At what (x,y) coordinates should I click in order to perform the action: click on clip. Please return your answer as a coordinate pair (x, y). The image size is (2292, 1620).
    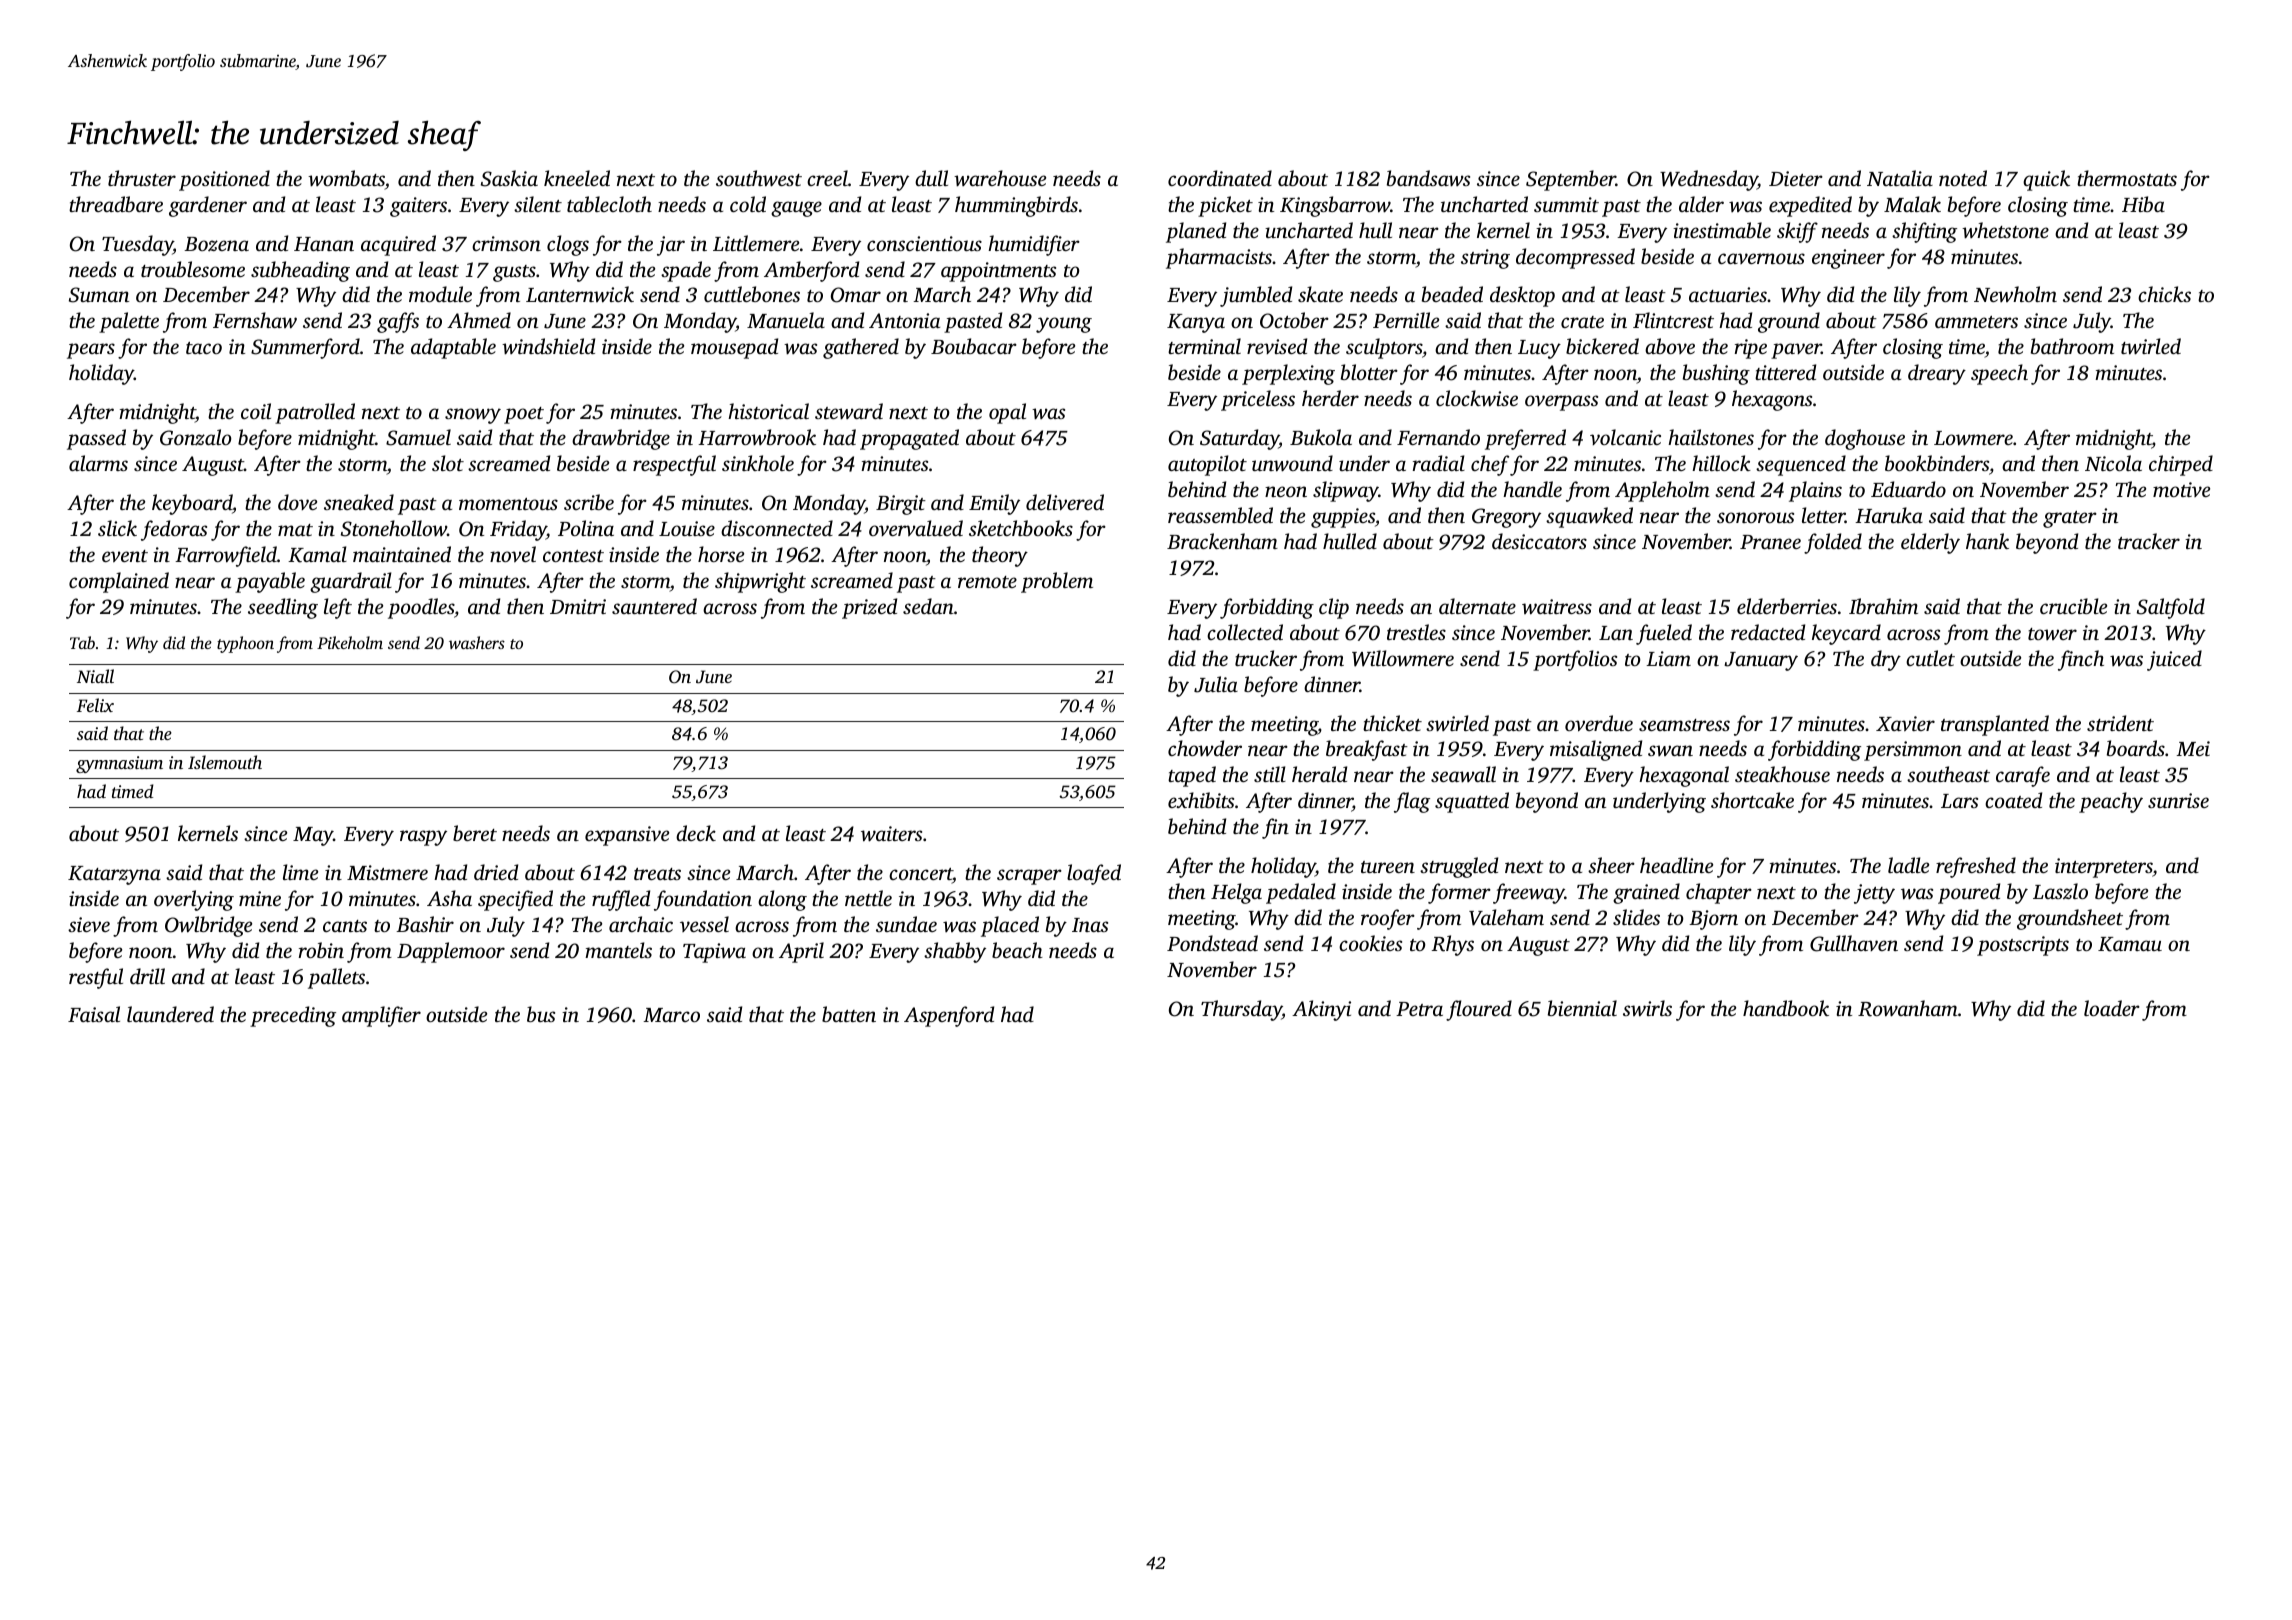
    Looking at the image, I should click on (1334, 608).
